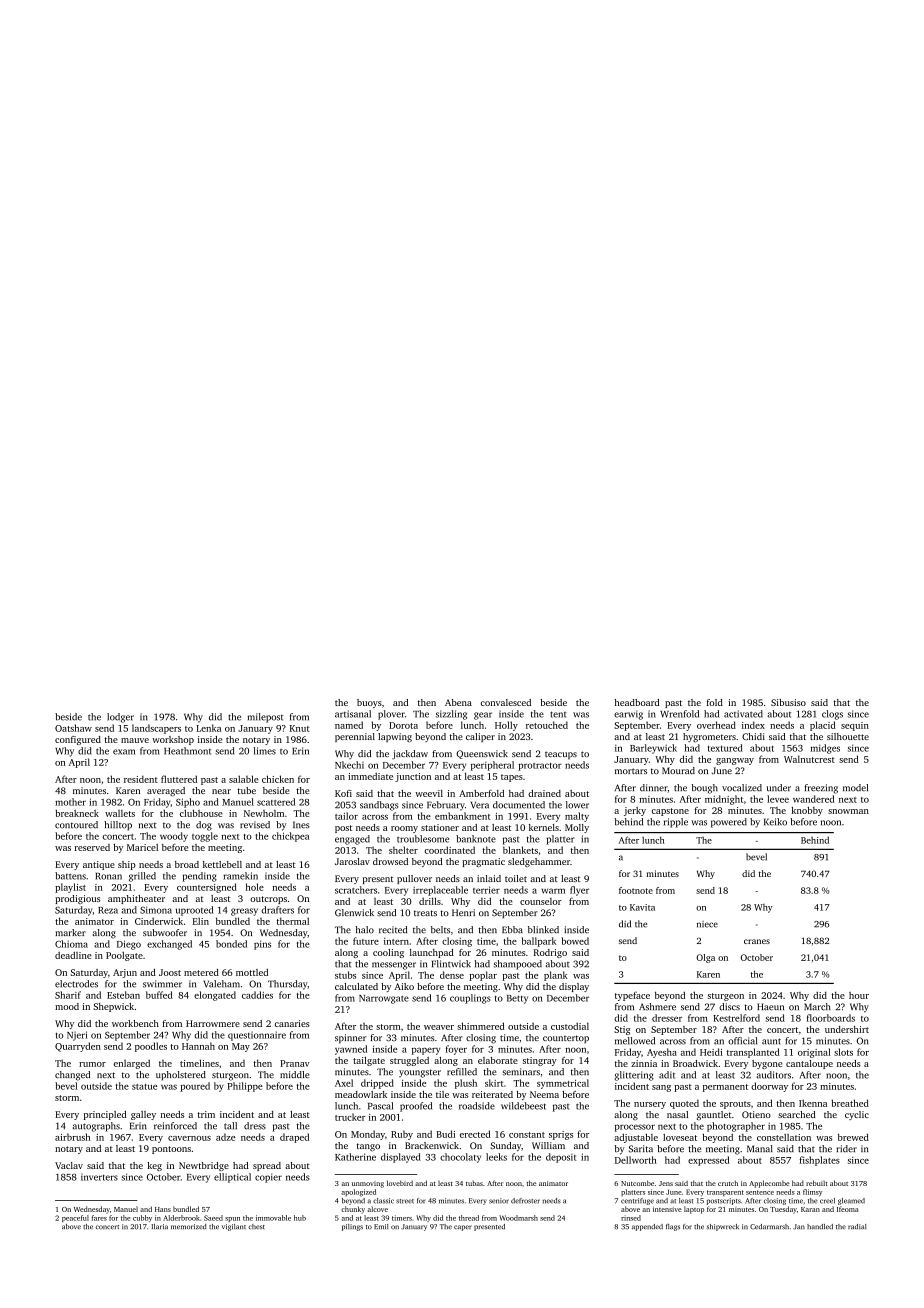 This document has height=1308, width=924. I want to click on Lenka, so click(208, 728).
